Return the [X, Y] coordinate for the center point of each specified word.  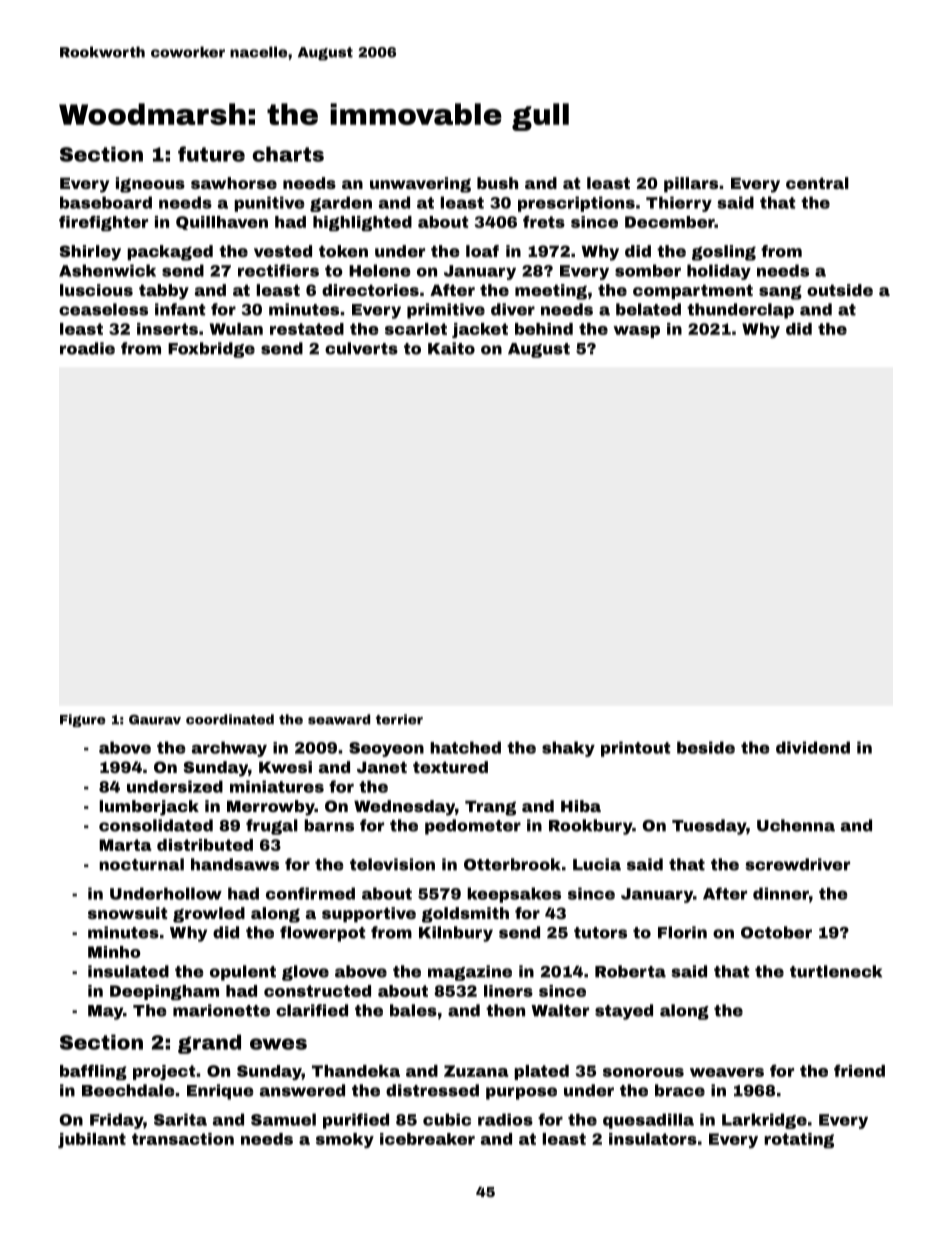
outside [840, 290]
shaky [568, 749]
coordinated [230, 719]
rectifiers [278, 270]
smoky [345, 1140]
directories [370, 290]
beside [706, 747]
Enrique [220, 1092]
